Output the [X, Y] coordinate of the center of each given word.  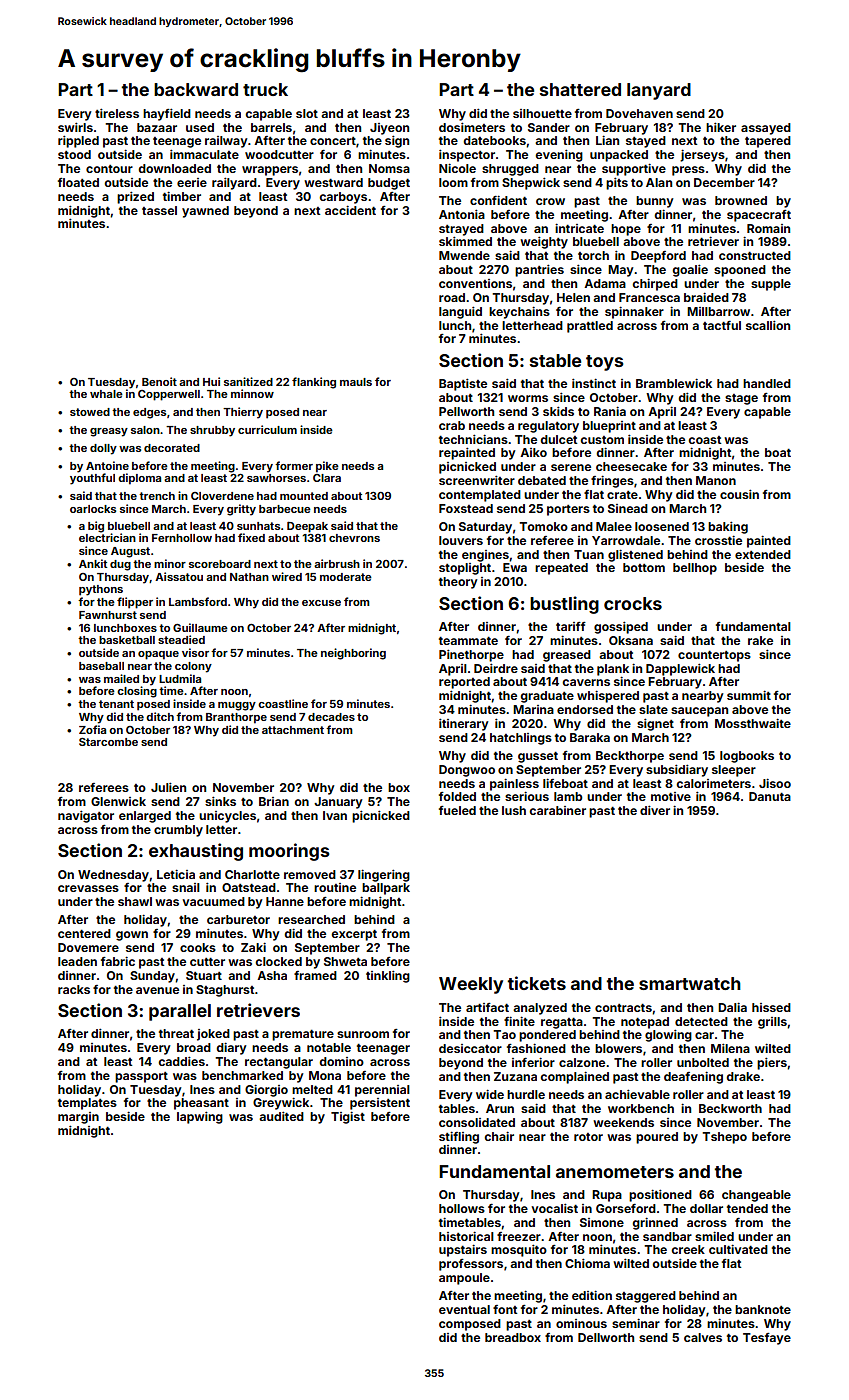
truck [265, 89]
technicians [473, 439]
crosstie [718, 540]
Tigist [348, 1117]
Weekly [471, 985]
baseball [101, 666]
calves [703, 1337]
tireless [117, 113]
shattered [580, 89]
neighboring [353, 654]
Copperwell [169, 395]
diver [655, 810]
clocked [278, 961]
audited [281, 1116]
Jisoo [775, 783]
